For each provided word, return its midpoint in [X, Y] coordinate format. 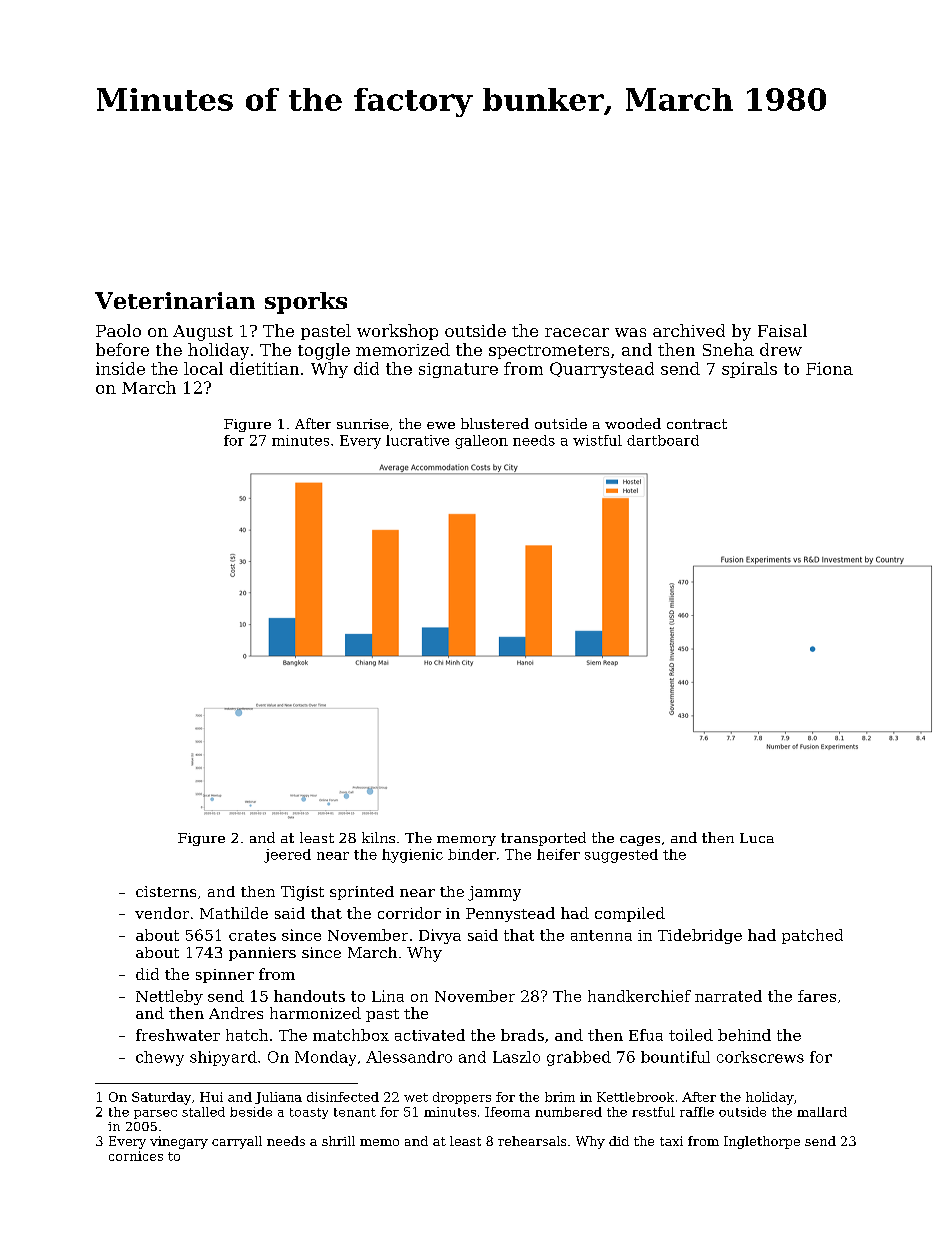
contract [697, 424]
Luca [757, 838]
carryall [237, 1142]
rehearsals [532, 1141]
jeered [287, 856]
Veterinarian [175, 300]
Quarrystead [602, 370]
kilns [378, 837]
